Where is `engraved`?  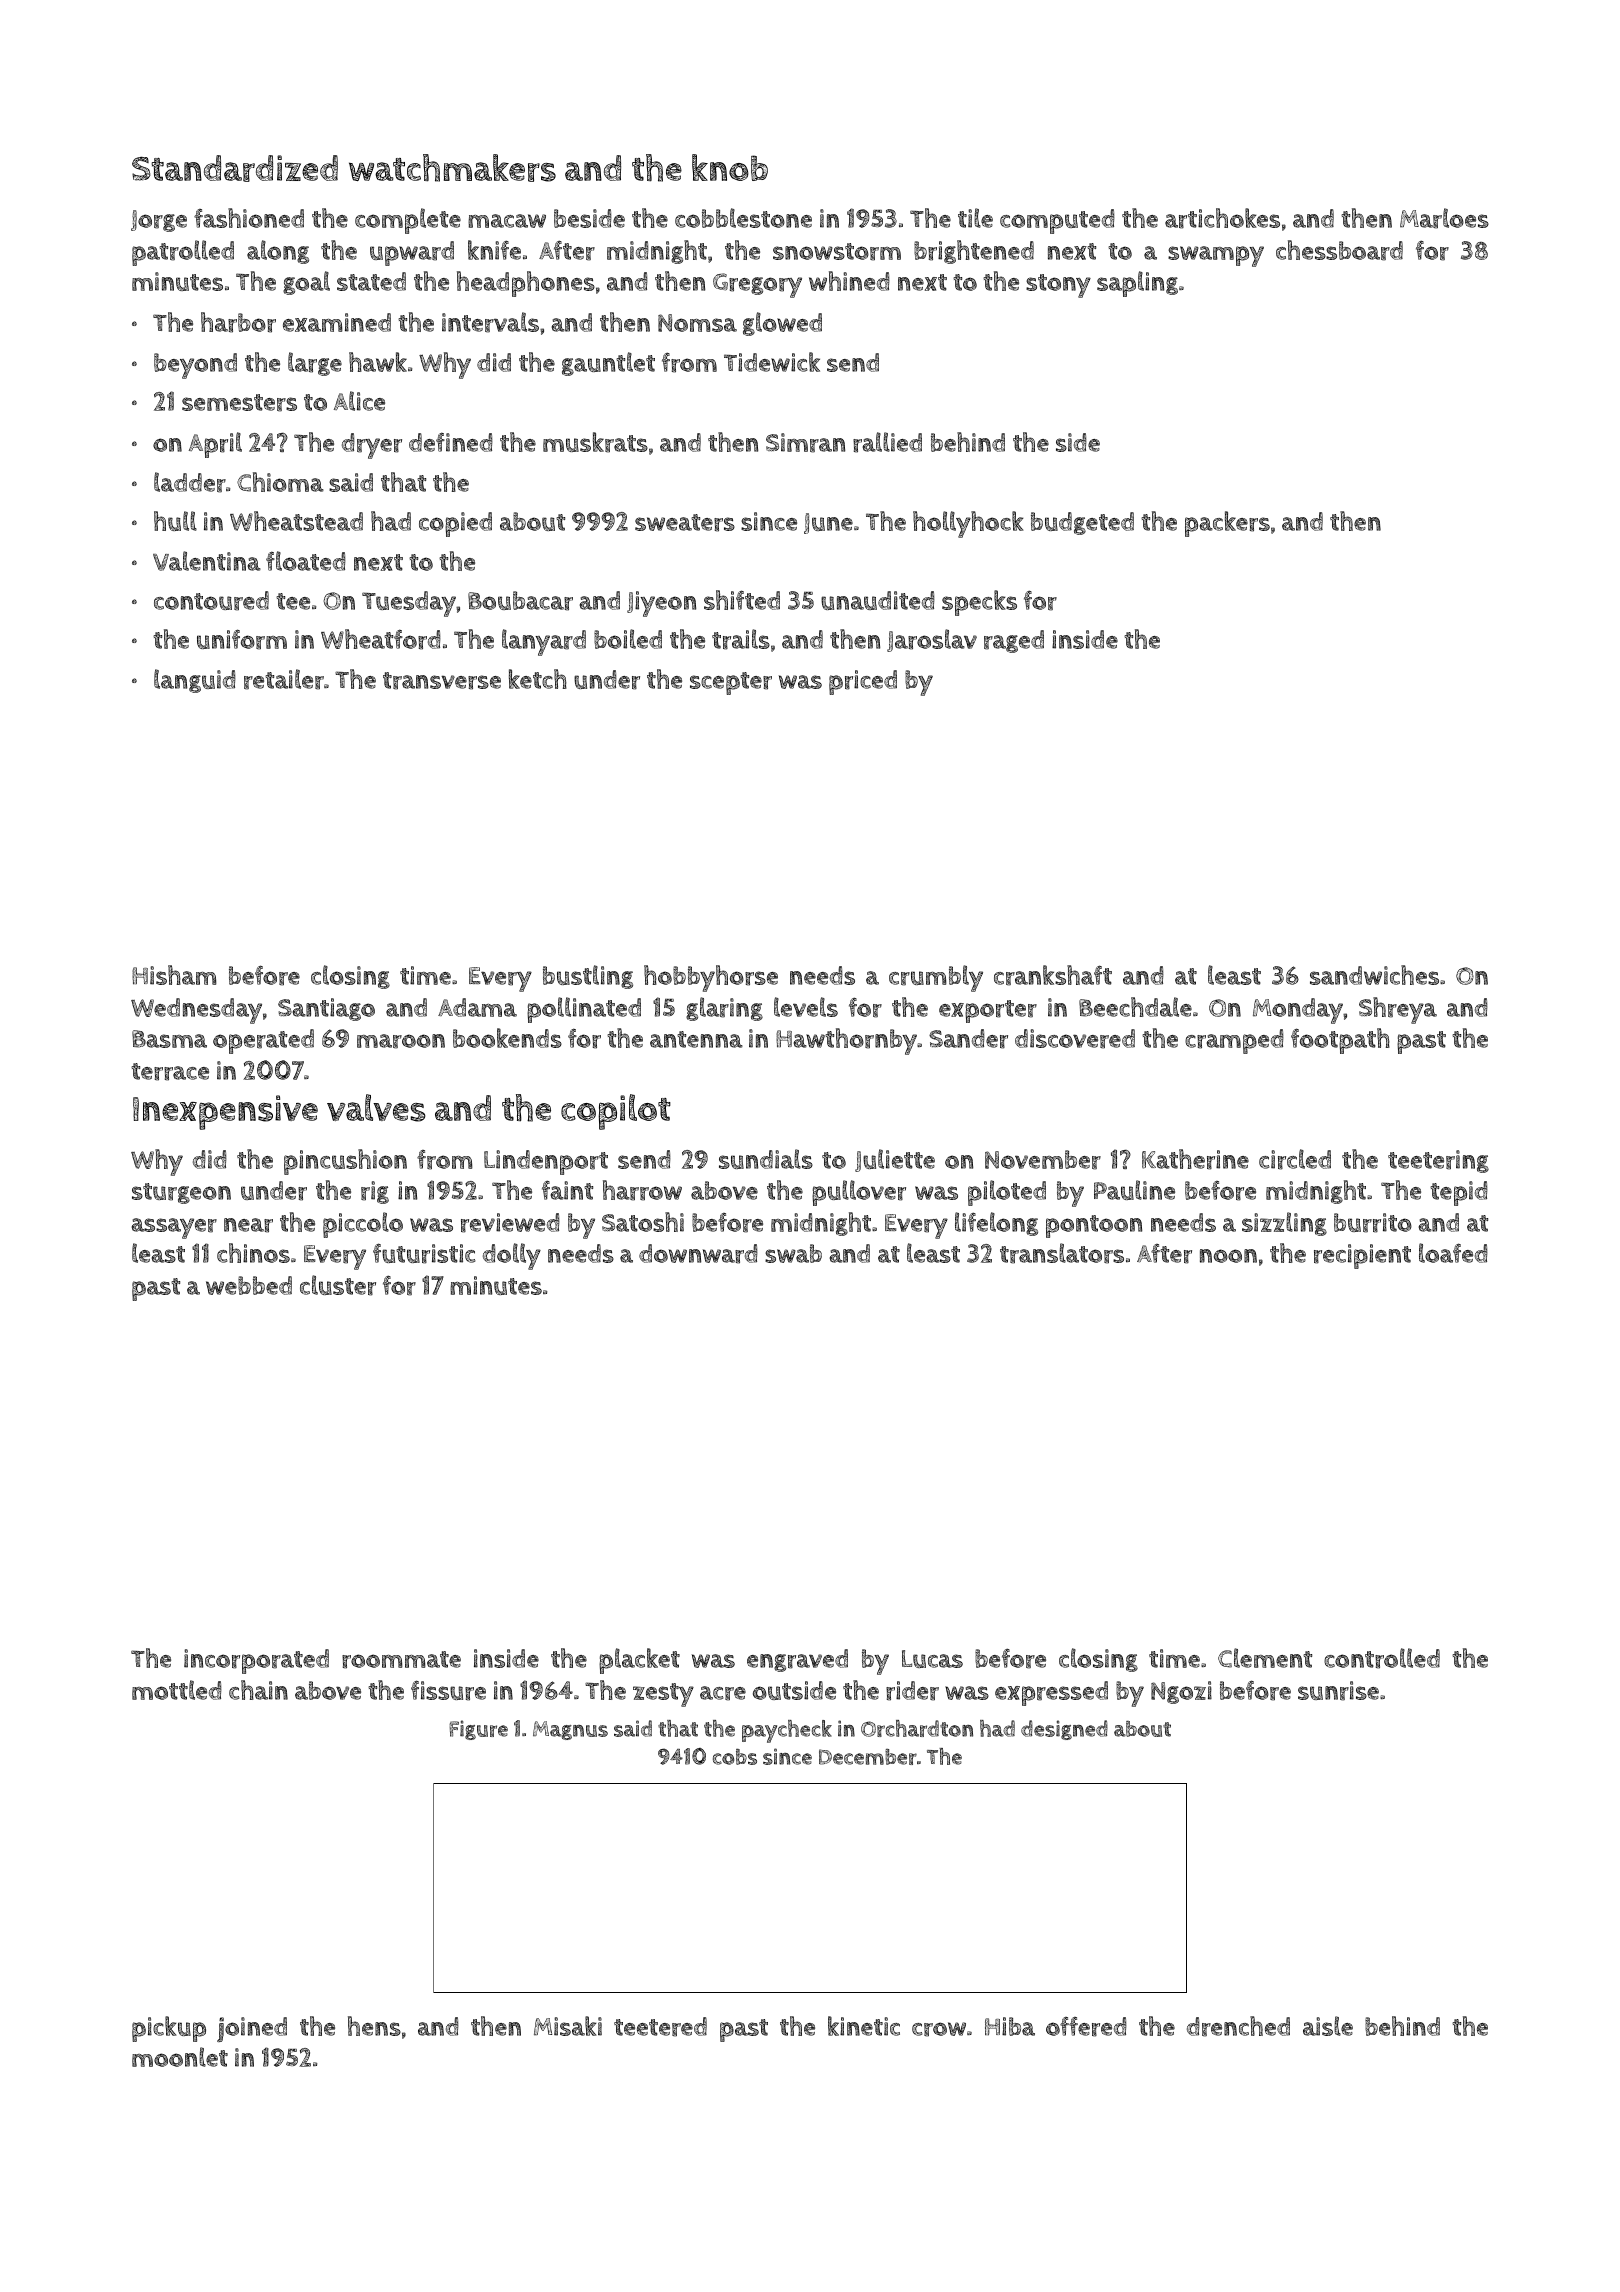
engraved is located at coordinates (797, 1660).
